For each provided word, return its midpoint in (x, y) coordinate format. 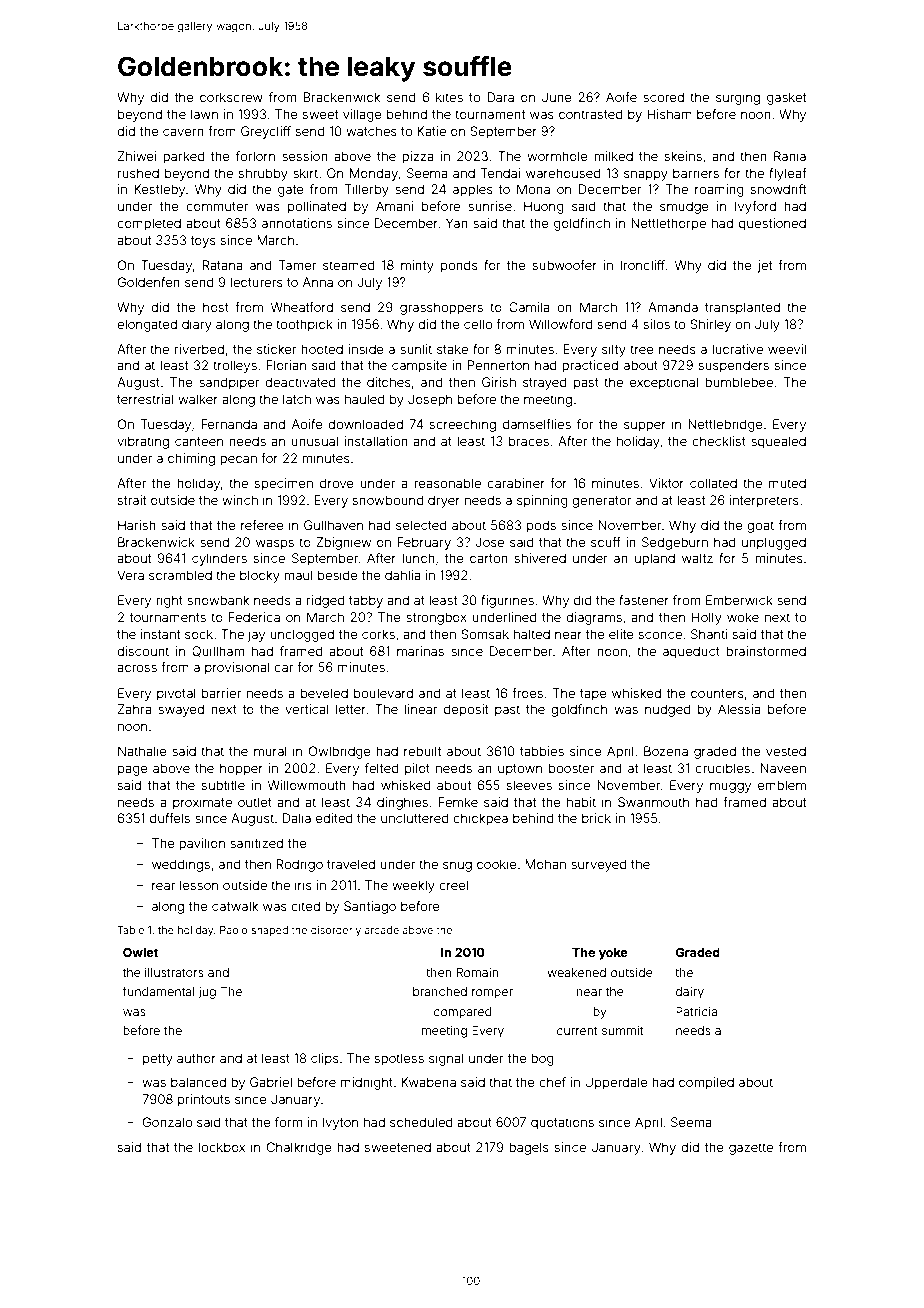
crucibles (722, 768)
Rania (790, 156)
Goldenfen (149, 282)
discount (143, 651)
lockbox (222, 1147)
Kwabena (428, 1082)
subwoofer (565, 265)
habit (581, 802)
